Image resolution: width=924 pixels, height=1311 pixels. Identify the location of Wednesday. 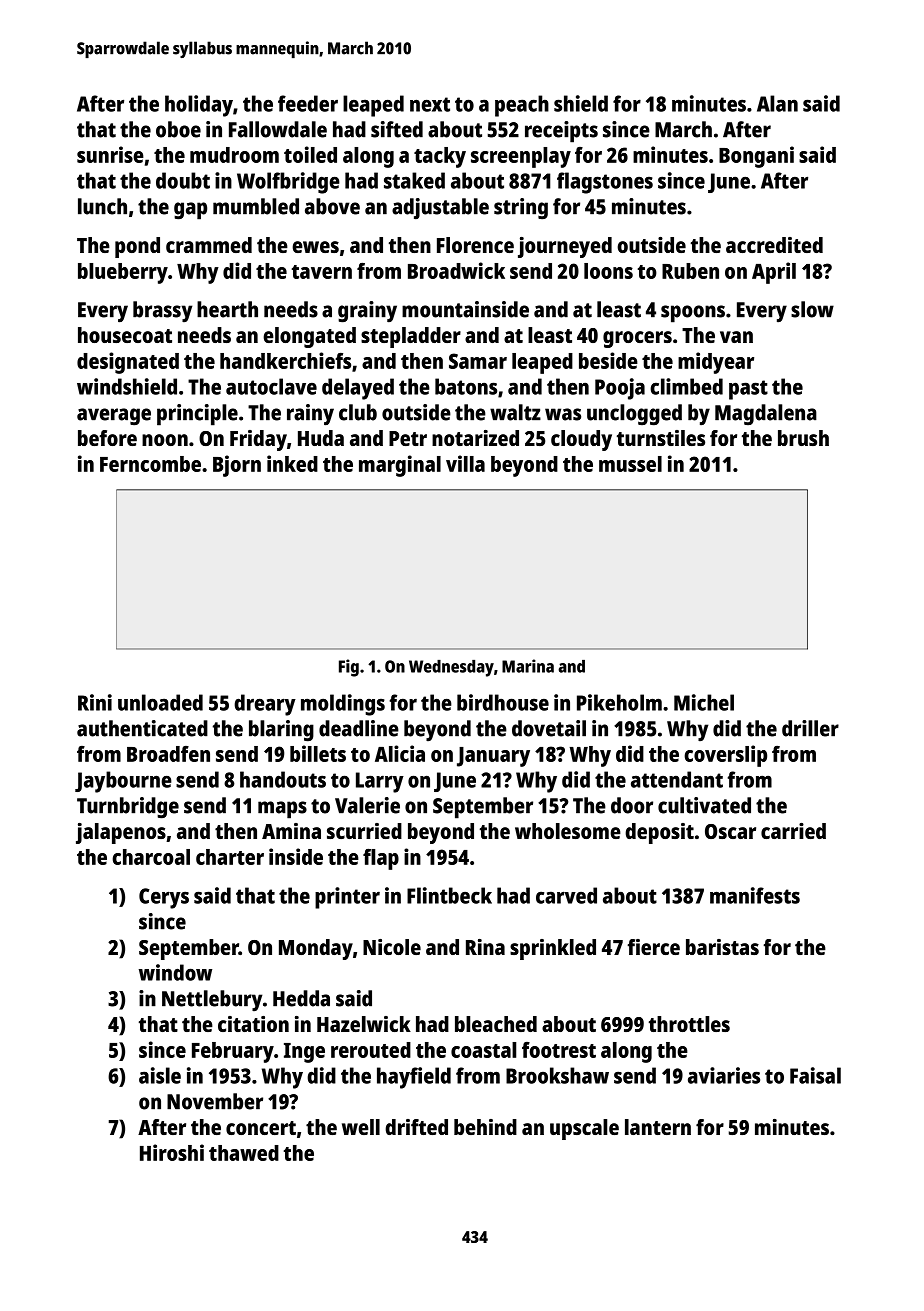
(451, 668).
